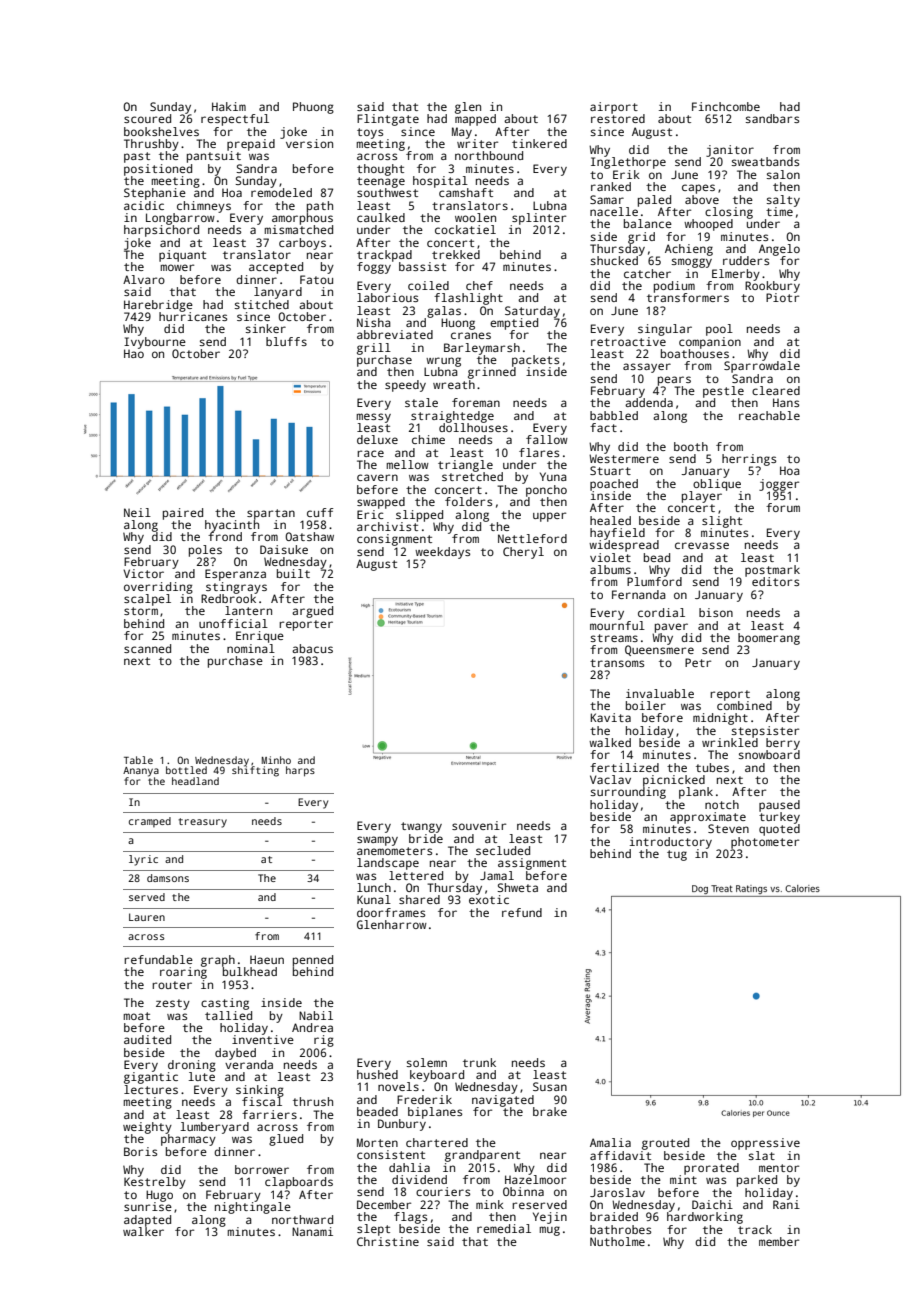  I want to click on Hakim, so click(229, 106).
